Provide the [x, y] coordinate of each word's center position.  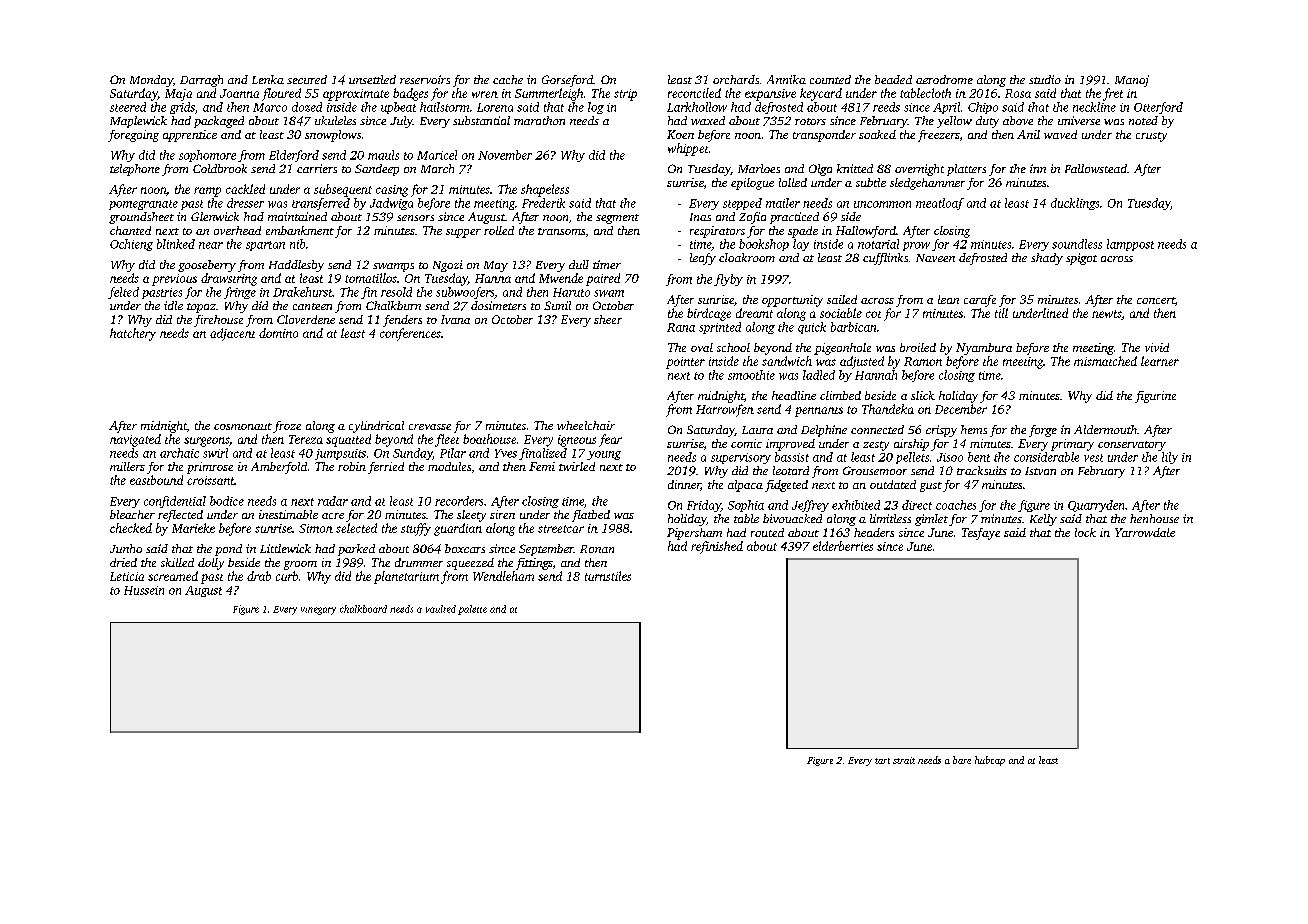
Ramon [923, 361]
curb [287, 576]
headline [794, 395]
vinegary [318, 611]
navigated [135, 440]
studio [1045, 79]
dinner [684, 485]
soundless [1077, 244]
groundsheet [141, 218]
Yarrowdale [1145, 532]
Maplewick [138, 122]
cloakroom [747, 257]
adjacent [232, 334]
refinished [717, 547]
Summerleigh [549, 94]
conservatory [1132, 446]
